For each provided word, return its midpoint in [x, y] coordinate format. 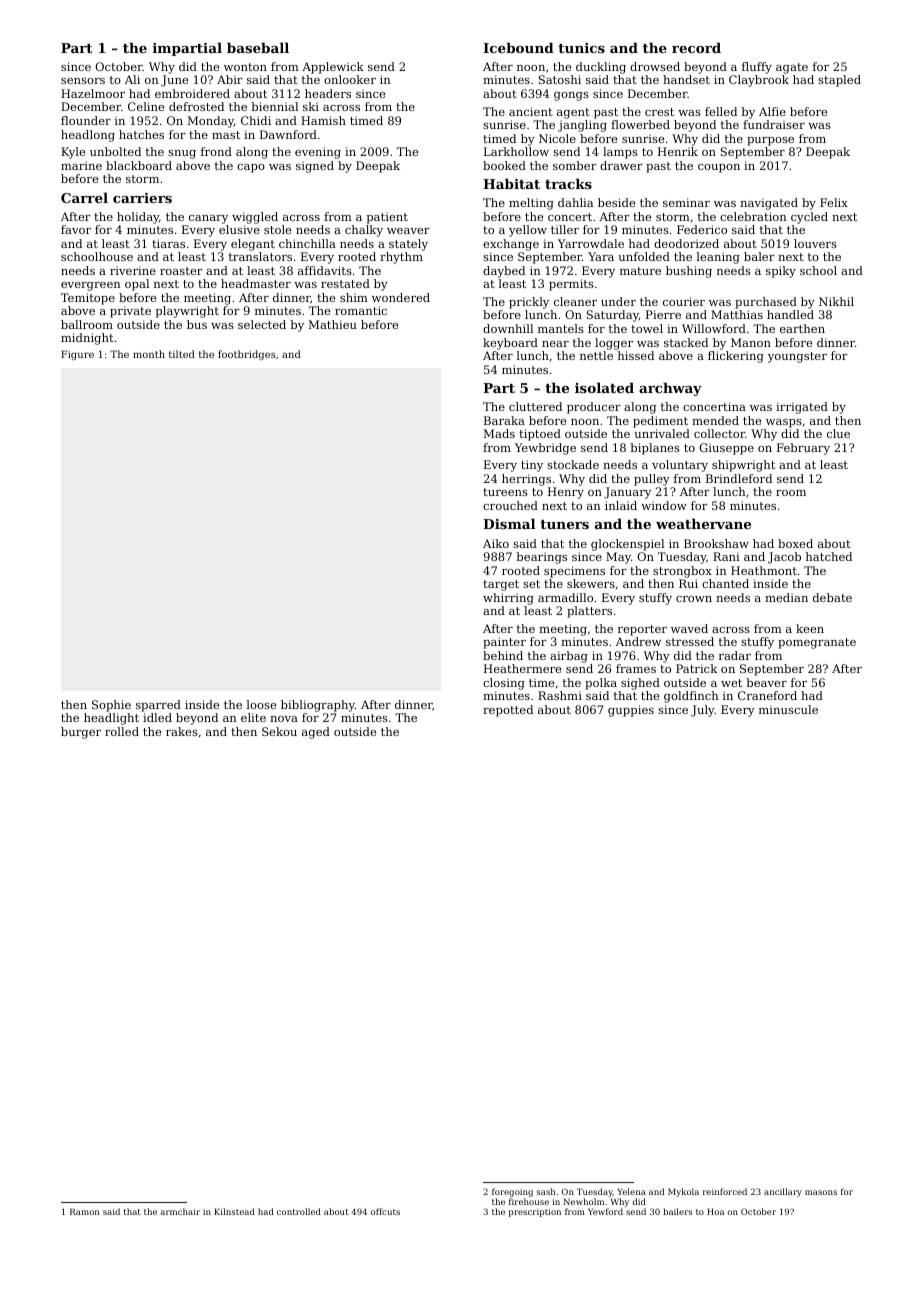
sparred [158, 706]
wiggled [255, 218]
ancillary [783, 1192]
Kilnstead [234, 1211]
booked [504, 165]
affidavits [325, 270]
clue [838, 433]
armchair [180, 1211]
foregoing [512, 1192]
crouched [510, 505]
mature [640, 271]
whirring [508, 599]
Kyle [73, 153]
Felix [834, 202]
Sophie [111, 706]
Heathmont [764, 570]
